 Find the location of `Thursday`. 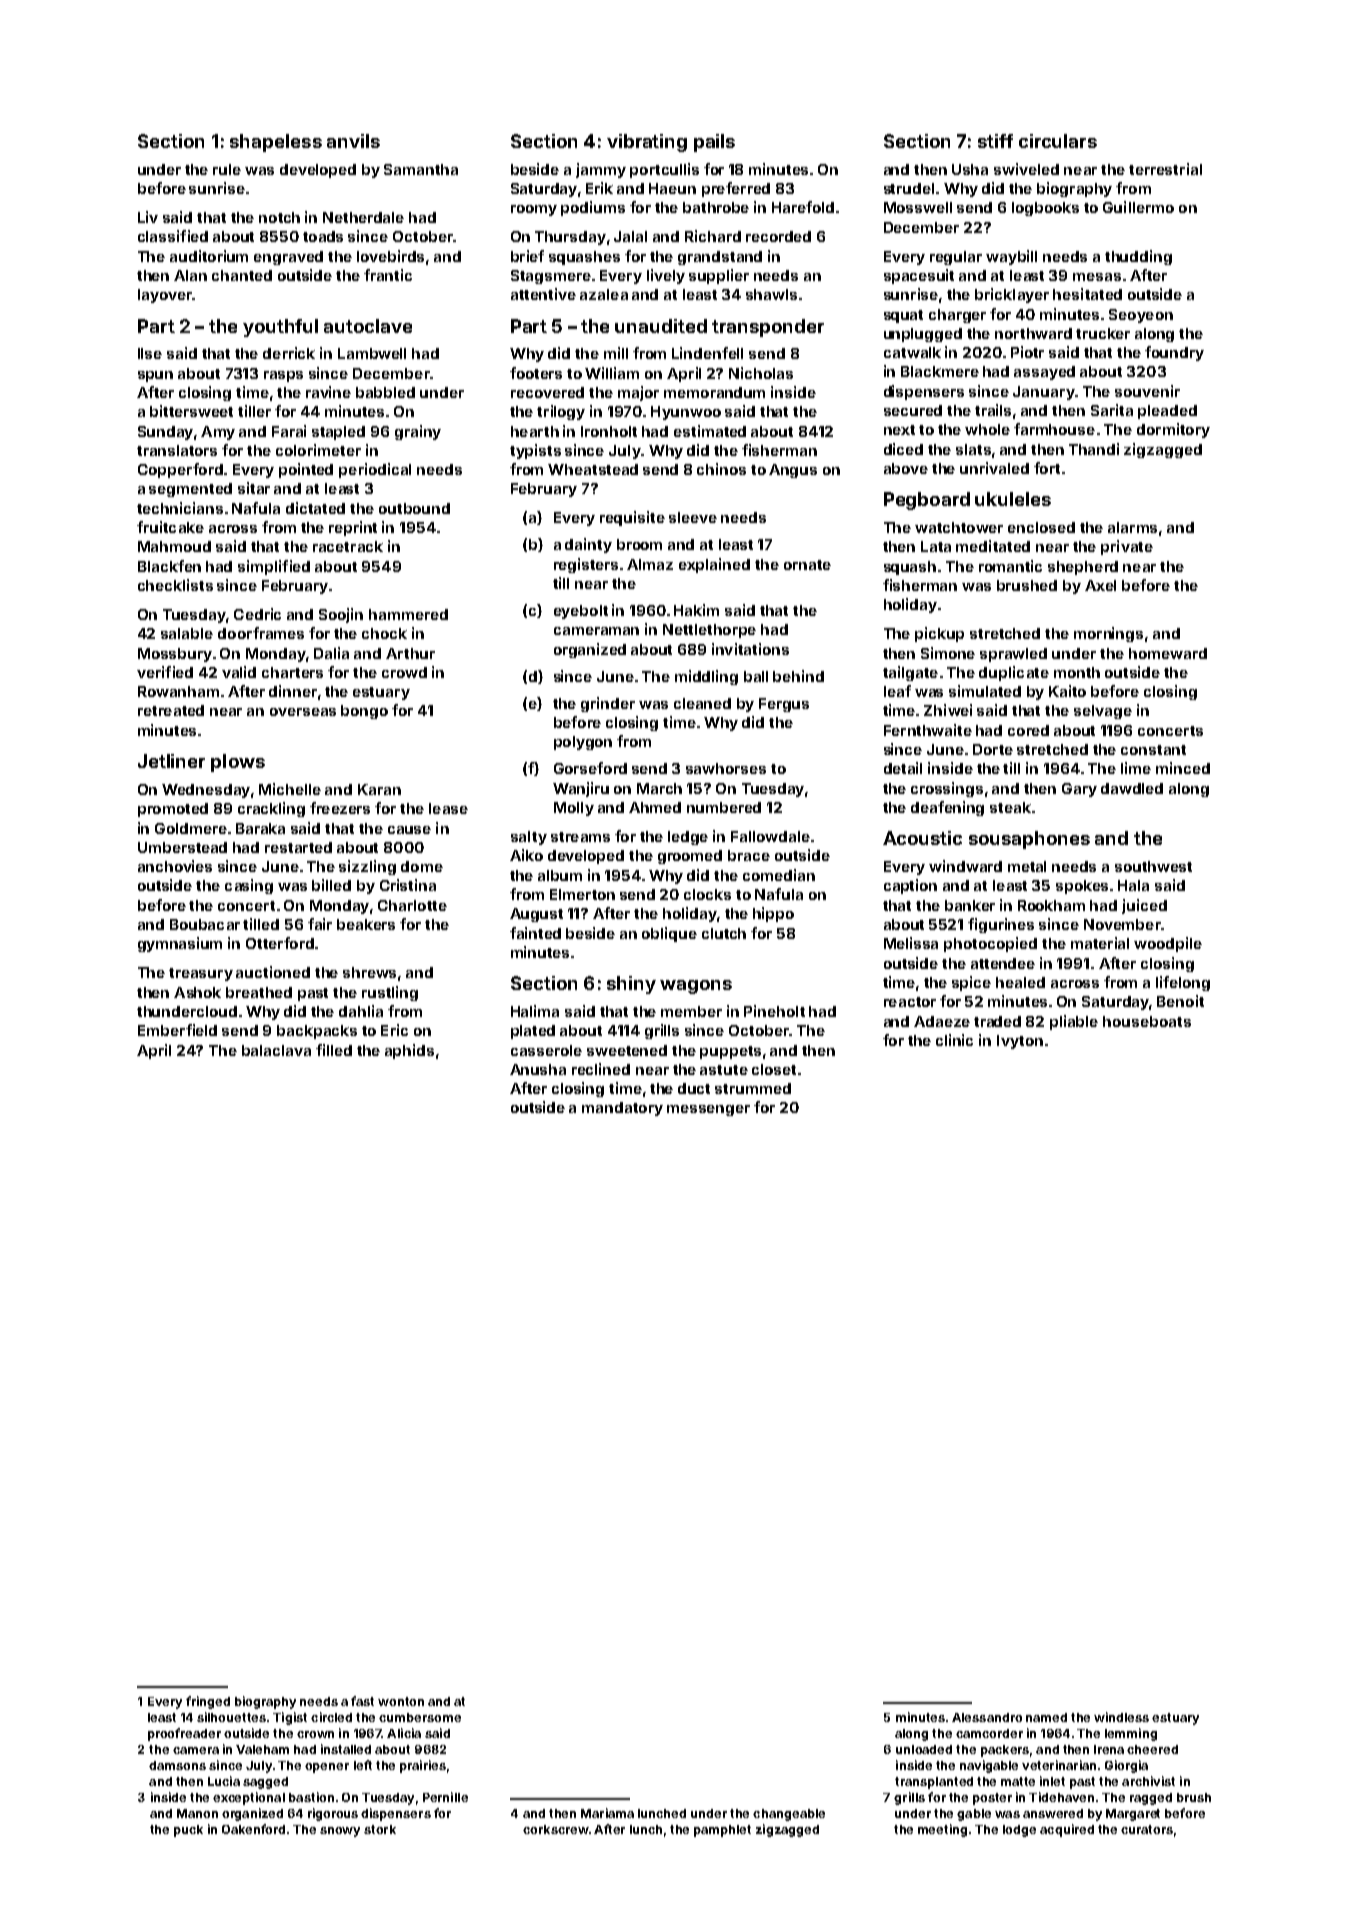

Thursday is located at coordinates (570, 238).
